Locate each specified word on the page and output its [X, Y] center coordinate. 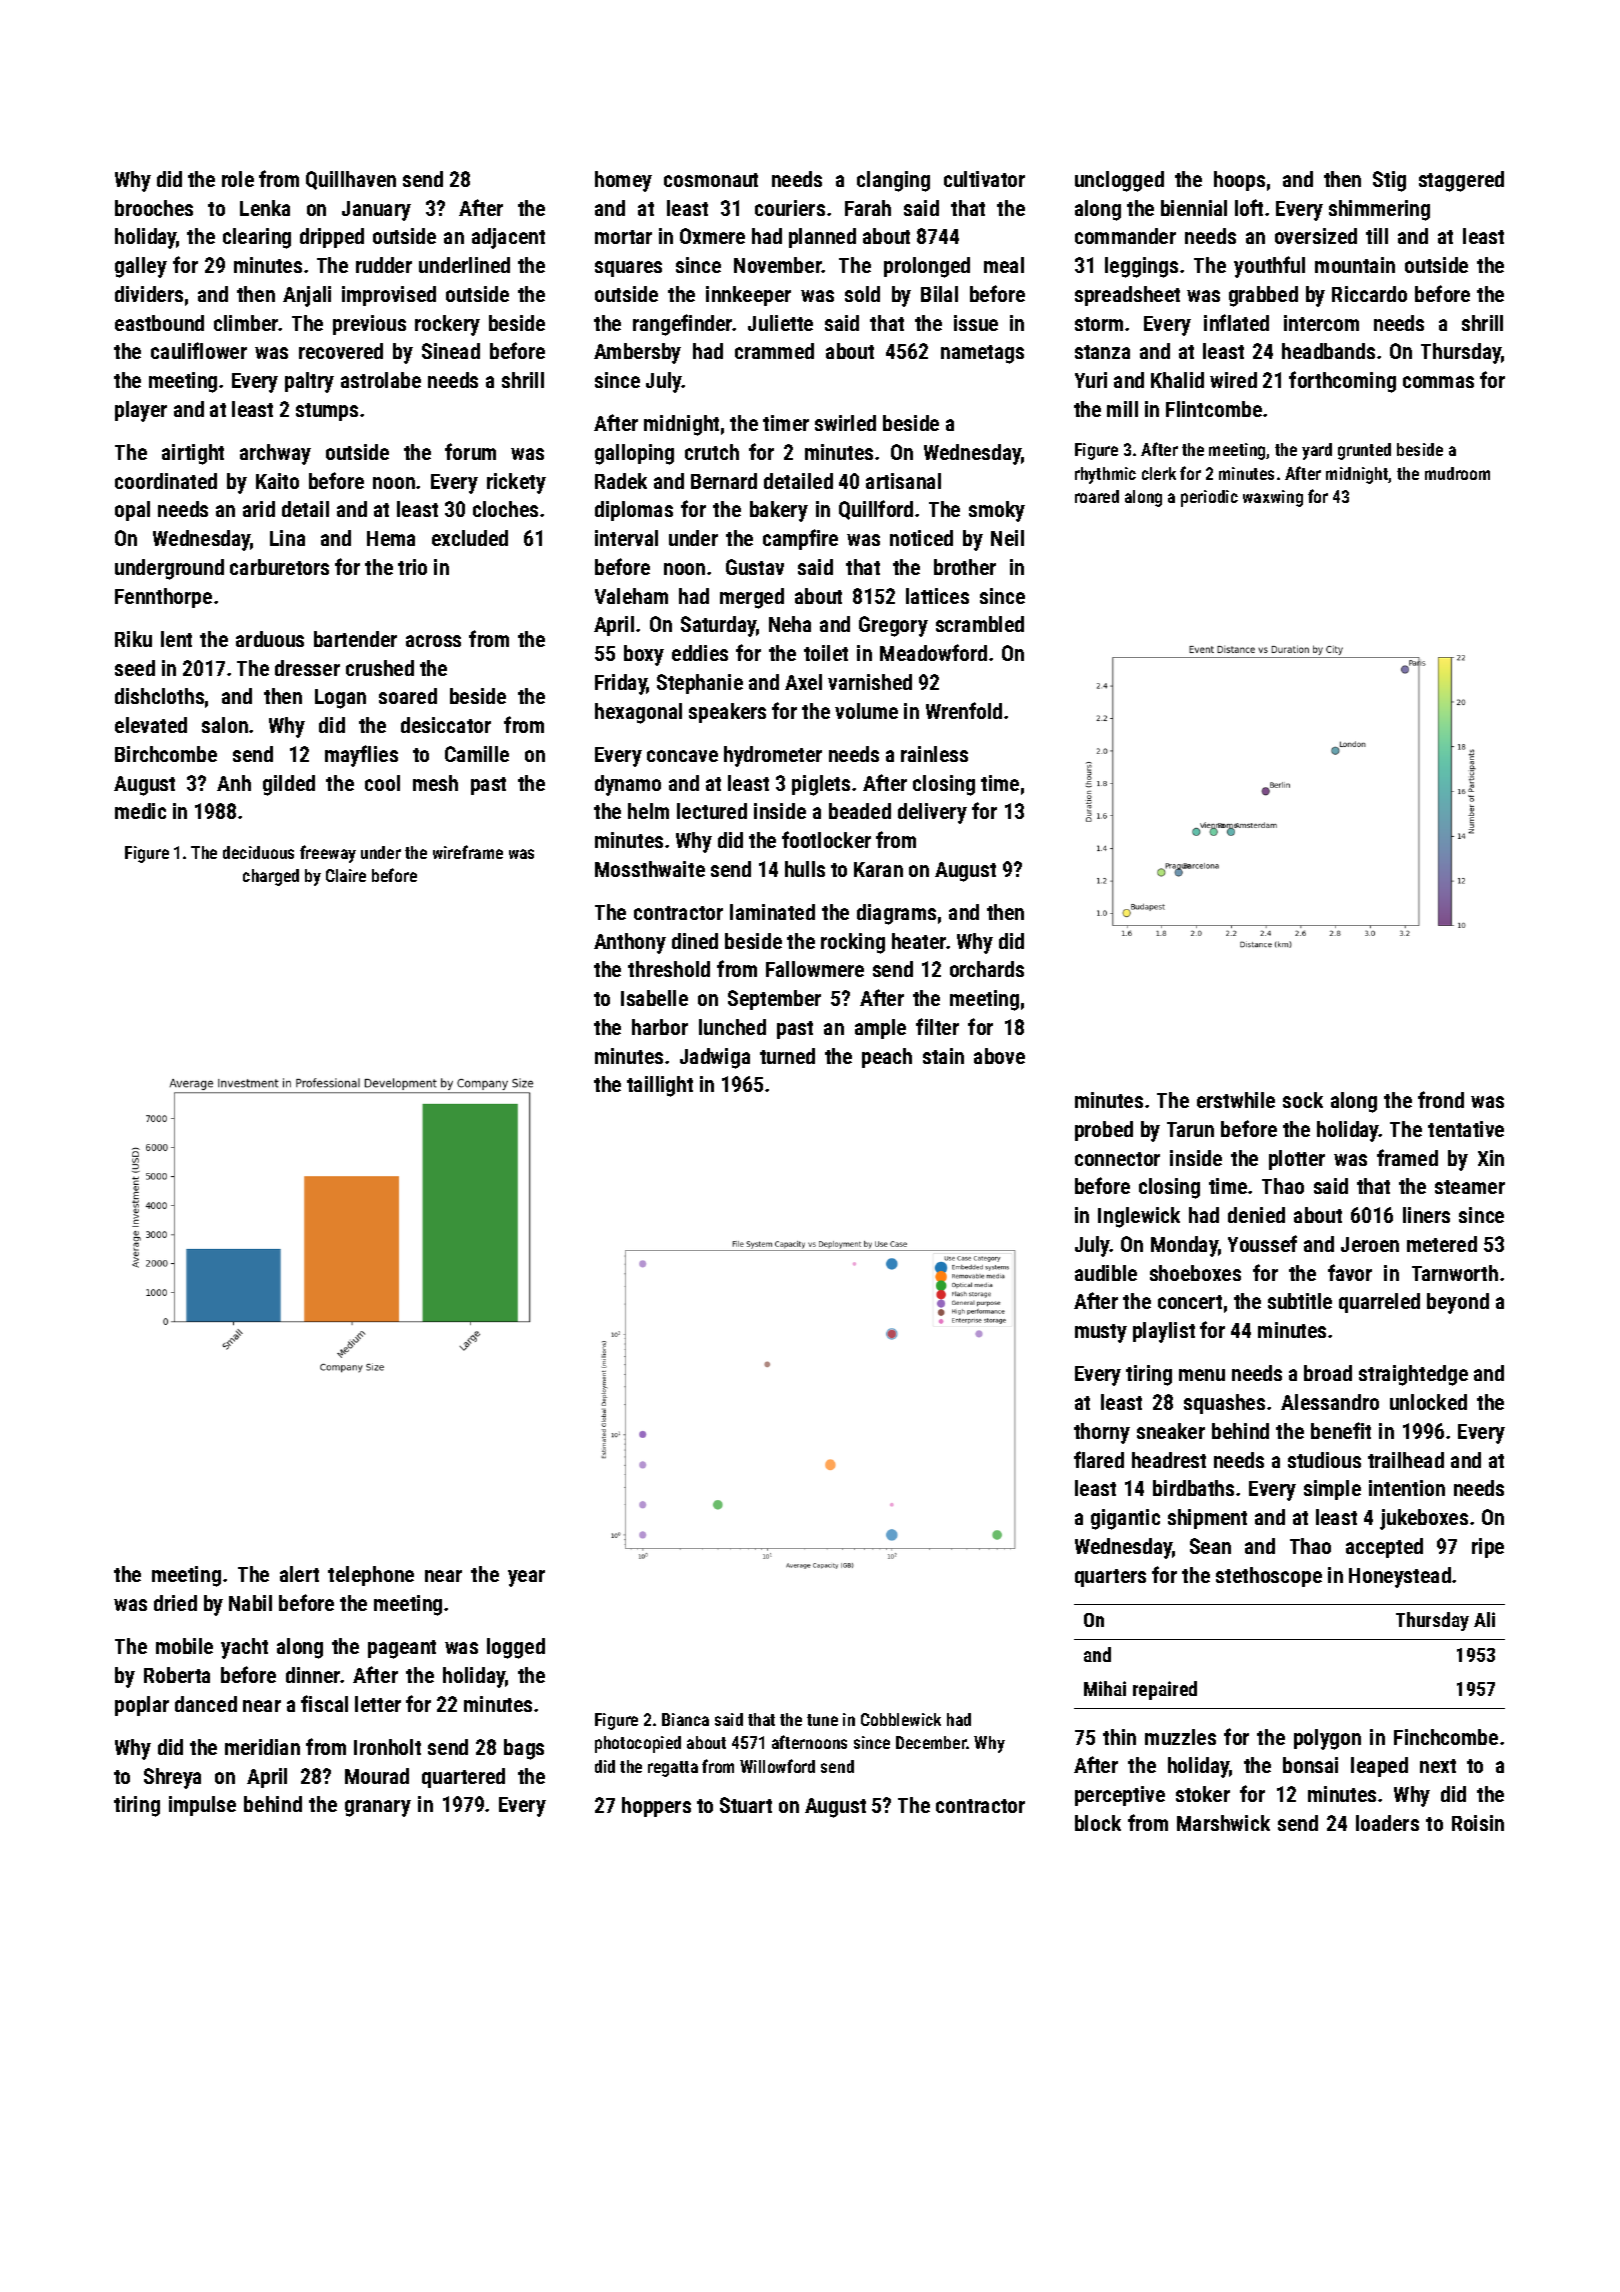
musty [1101, 1333]
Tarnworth [1455, 1273]
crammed [774, 351]
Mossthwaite [650, 869]
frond [1441, 1099]
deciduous [258, 852]
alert [299, 1574]
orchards [987, 969]
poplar [142, 1706]
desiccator [446, 725]
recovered [341, 351]
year [526, 1578]
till [1377, 236]
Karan [878, 869]
